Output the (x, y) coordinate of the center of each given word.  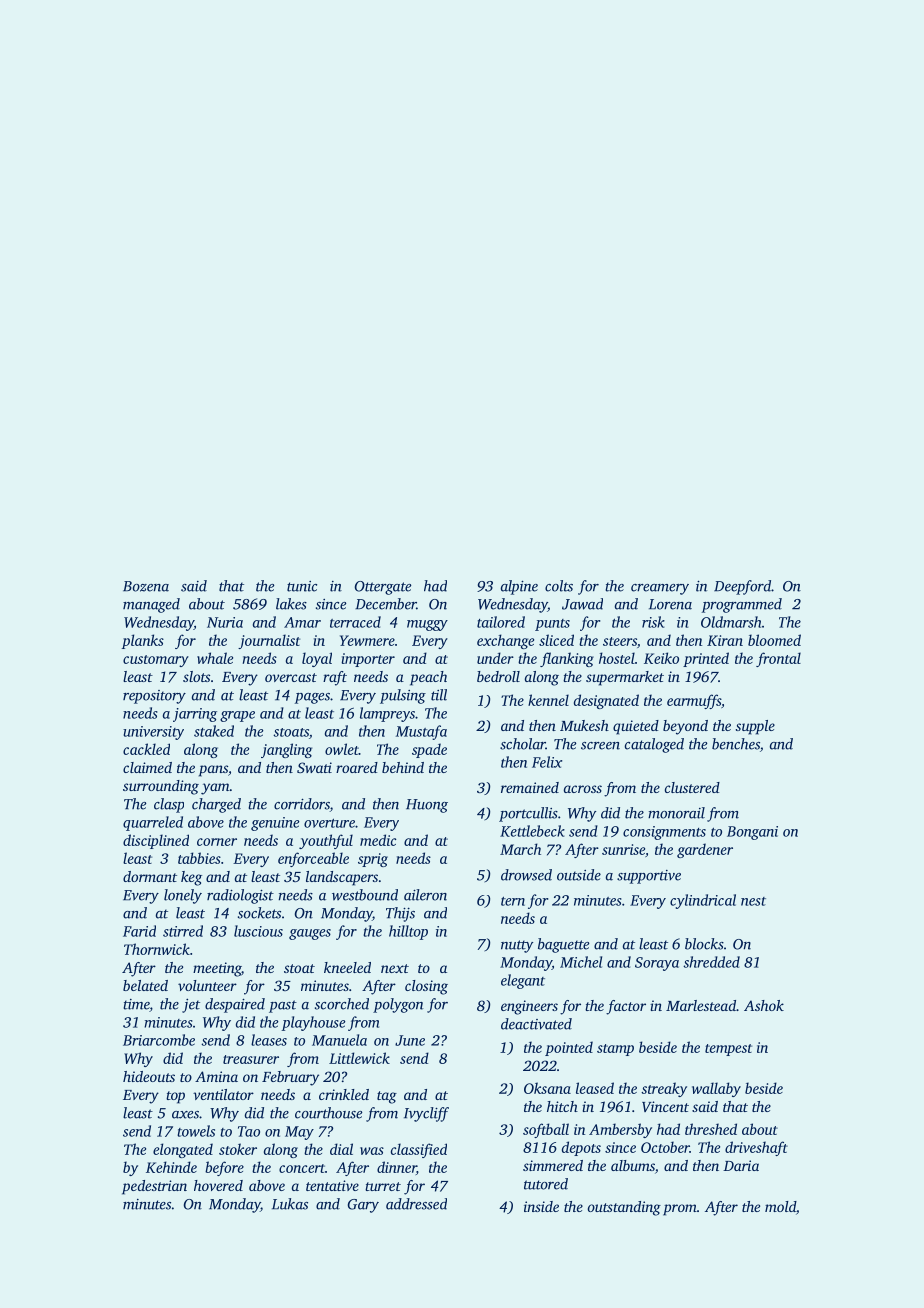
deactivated (536, 1024)
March (520, 849)
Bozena (146, 586)
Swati (314, 767)
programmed (742, 605)
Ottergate (383, 588)
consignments (664, 833)
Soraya (657, 964)
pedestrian (154, 1187)
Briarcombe (159, 1040)
